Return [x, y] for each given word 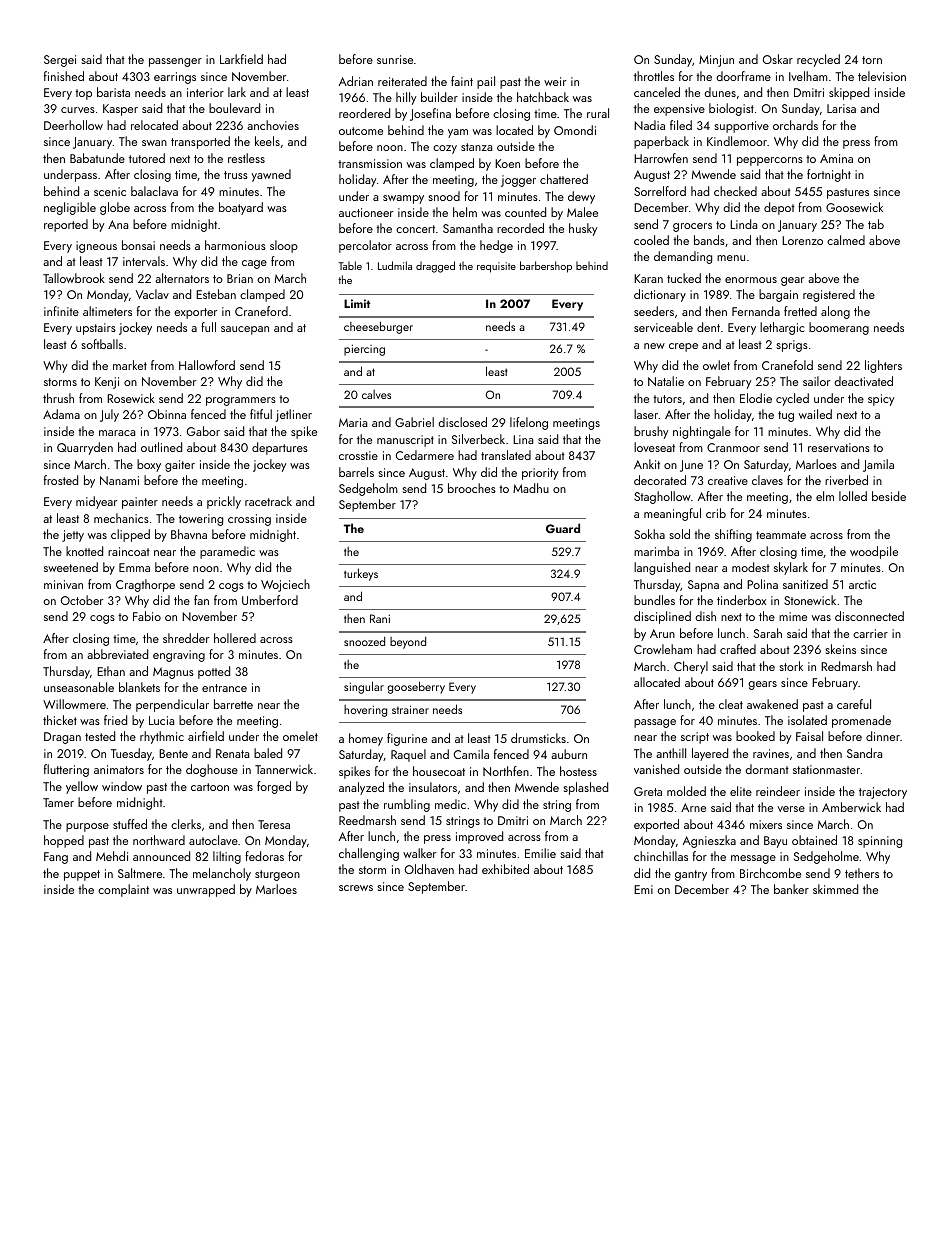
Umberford [270, 600]
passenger [175, 62]
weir [555, 81]
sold [679, 534]
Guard [563, 528]
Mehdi [112, 856]
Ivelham [808, 76]
